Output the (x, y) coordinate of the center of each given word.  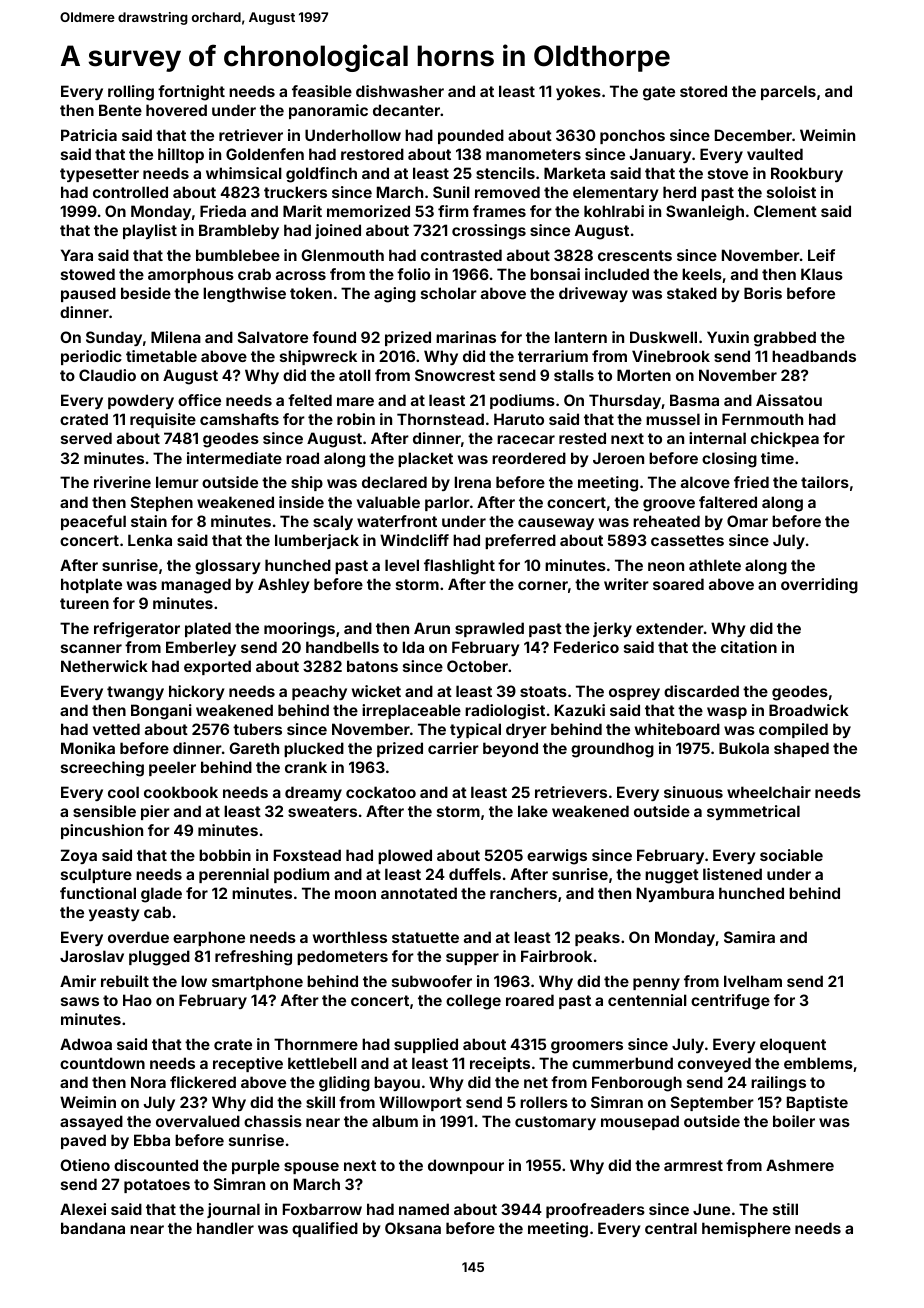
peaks (597, 938)
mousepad (640, 1122)
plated (208, 629)
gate (659, 93)
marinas (466, 337)
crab (254, 274)
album (395, 1121)
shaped (801, 749)
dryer (526, 730)
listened (732, 874)
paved (83, 1141)
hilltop (181, 155)
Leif (821, 255)
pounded (471, 136)
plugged (159, 958)
